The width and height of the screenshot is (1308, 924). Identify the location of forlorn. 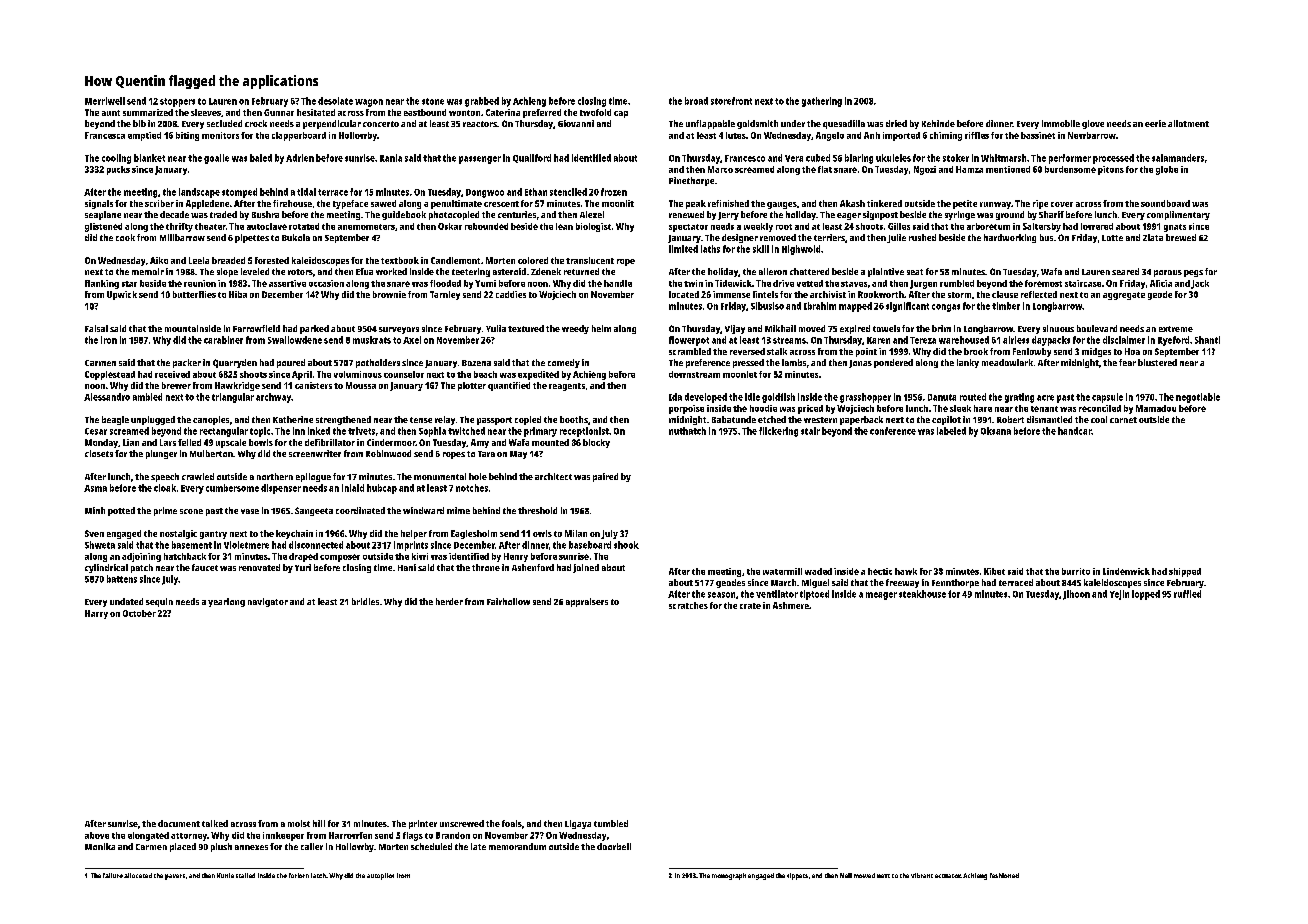
(299, 875).
